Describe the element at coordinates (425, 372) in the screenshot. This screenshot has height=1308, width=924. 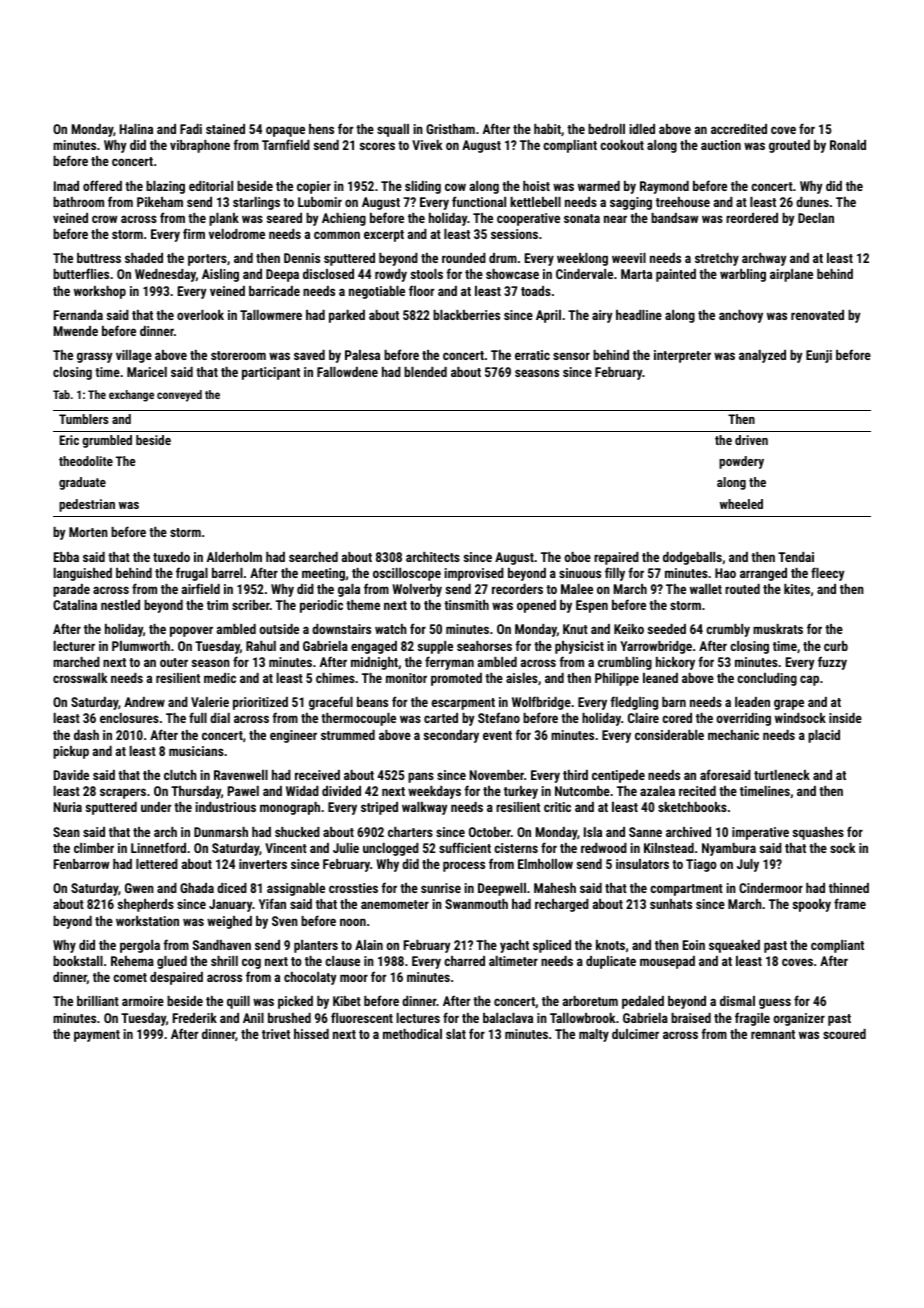
I see `blended` at that location.
